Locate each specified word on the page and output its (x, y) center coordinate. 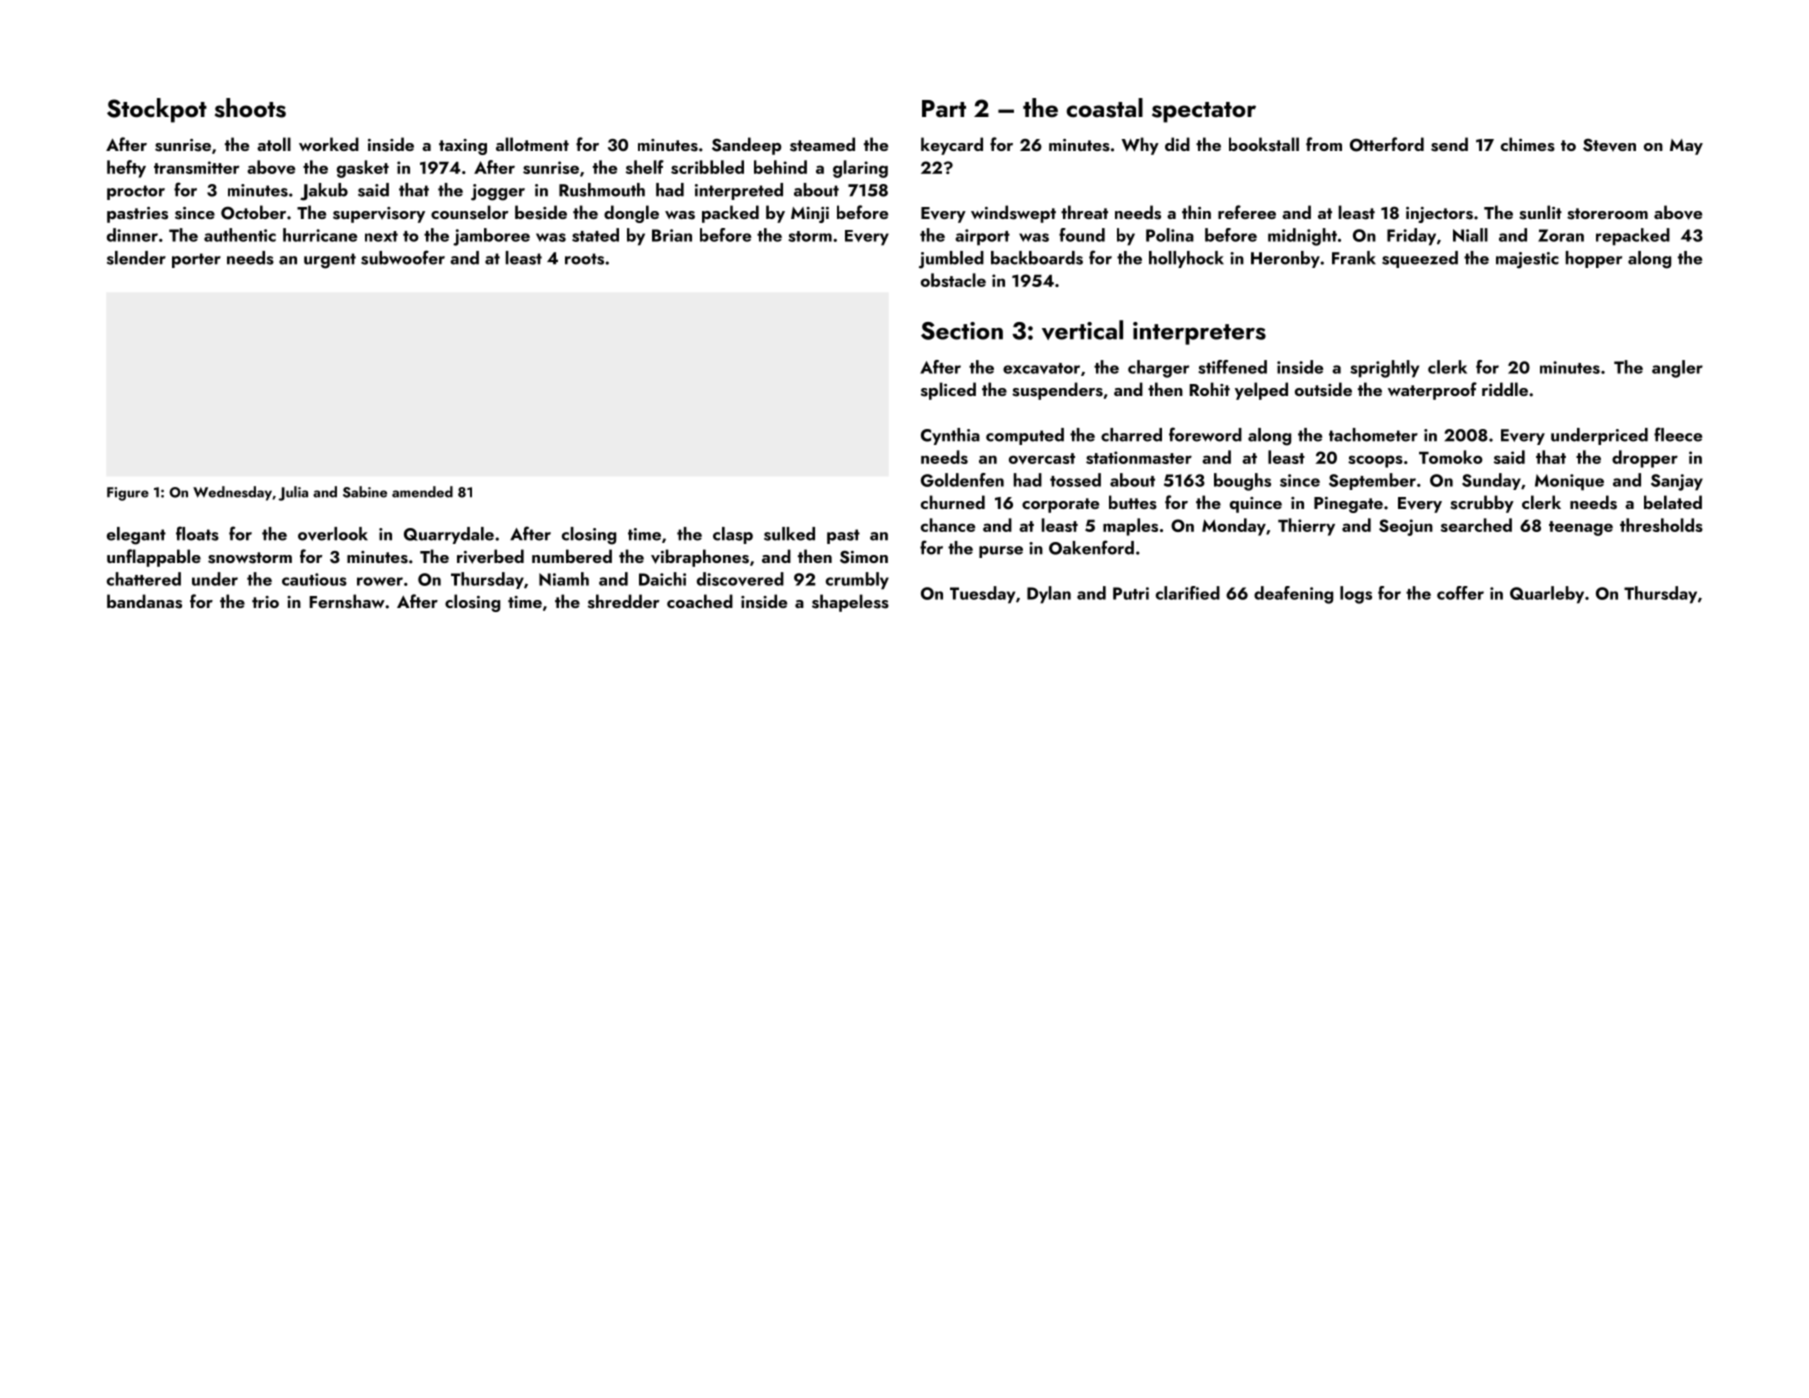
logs (1356, 595)
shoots (250, 108)
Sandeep (746, 146)
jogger (498, 192)
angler (1677, 369)
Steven (1609, 145)
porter (196, 260)
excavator (1041, 368)
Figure (128, 494)
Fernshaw (347, 601)
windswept (1013, 214)
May (1686, 147)
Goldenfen (962, 480)
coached (700, 601)
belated (1673, 502)
